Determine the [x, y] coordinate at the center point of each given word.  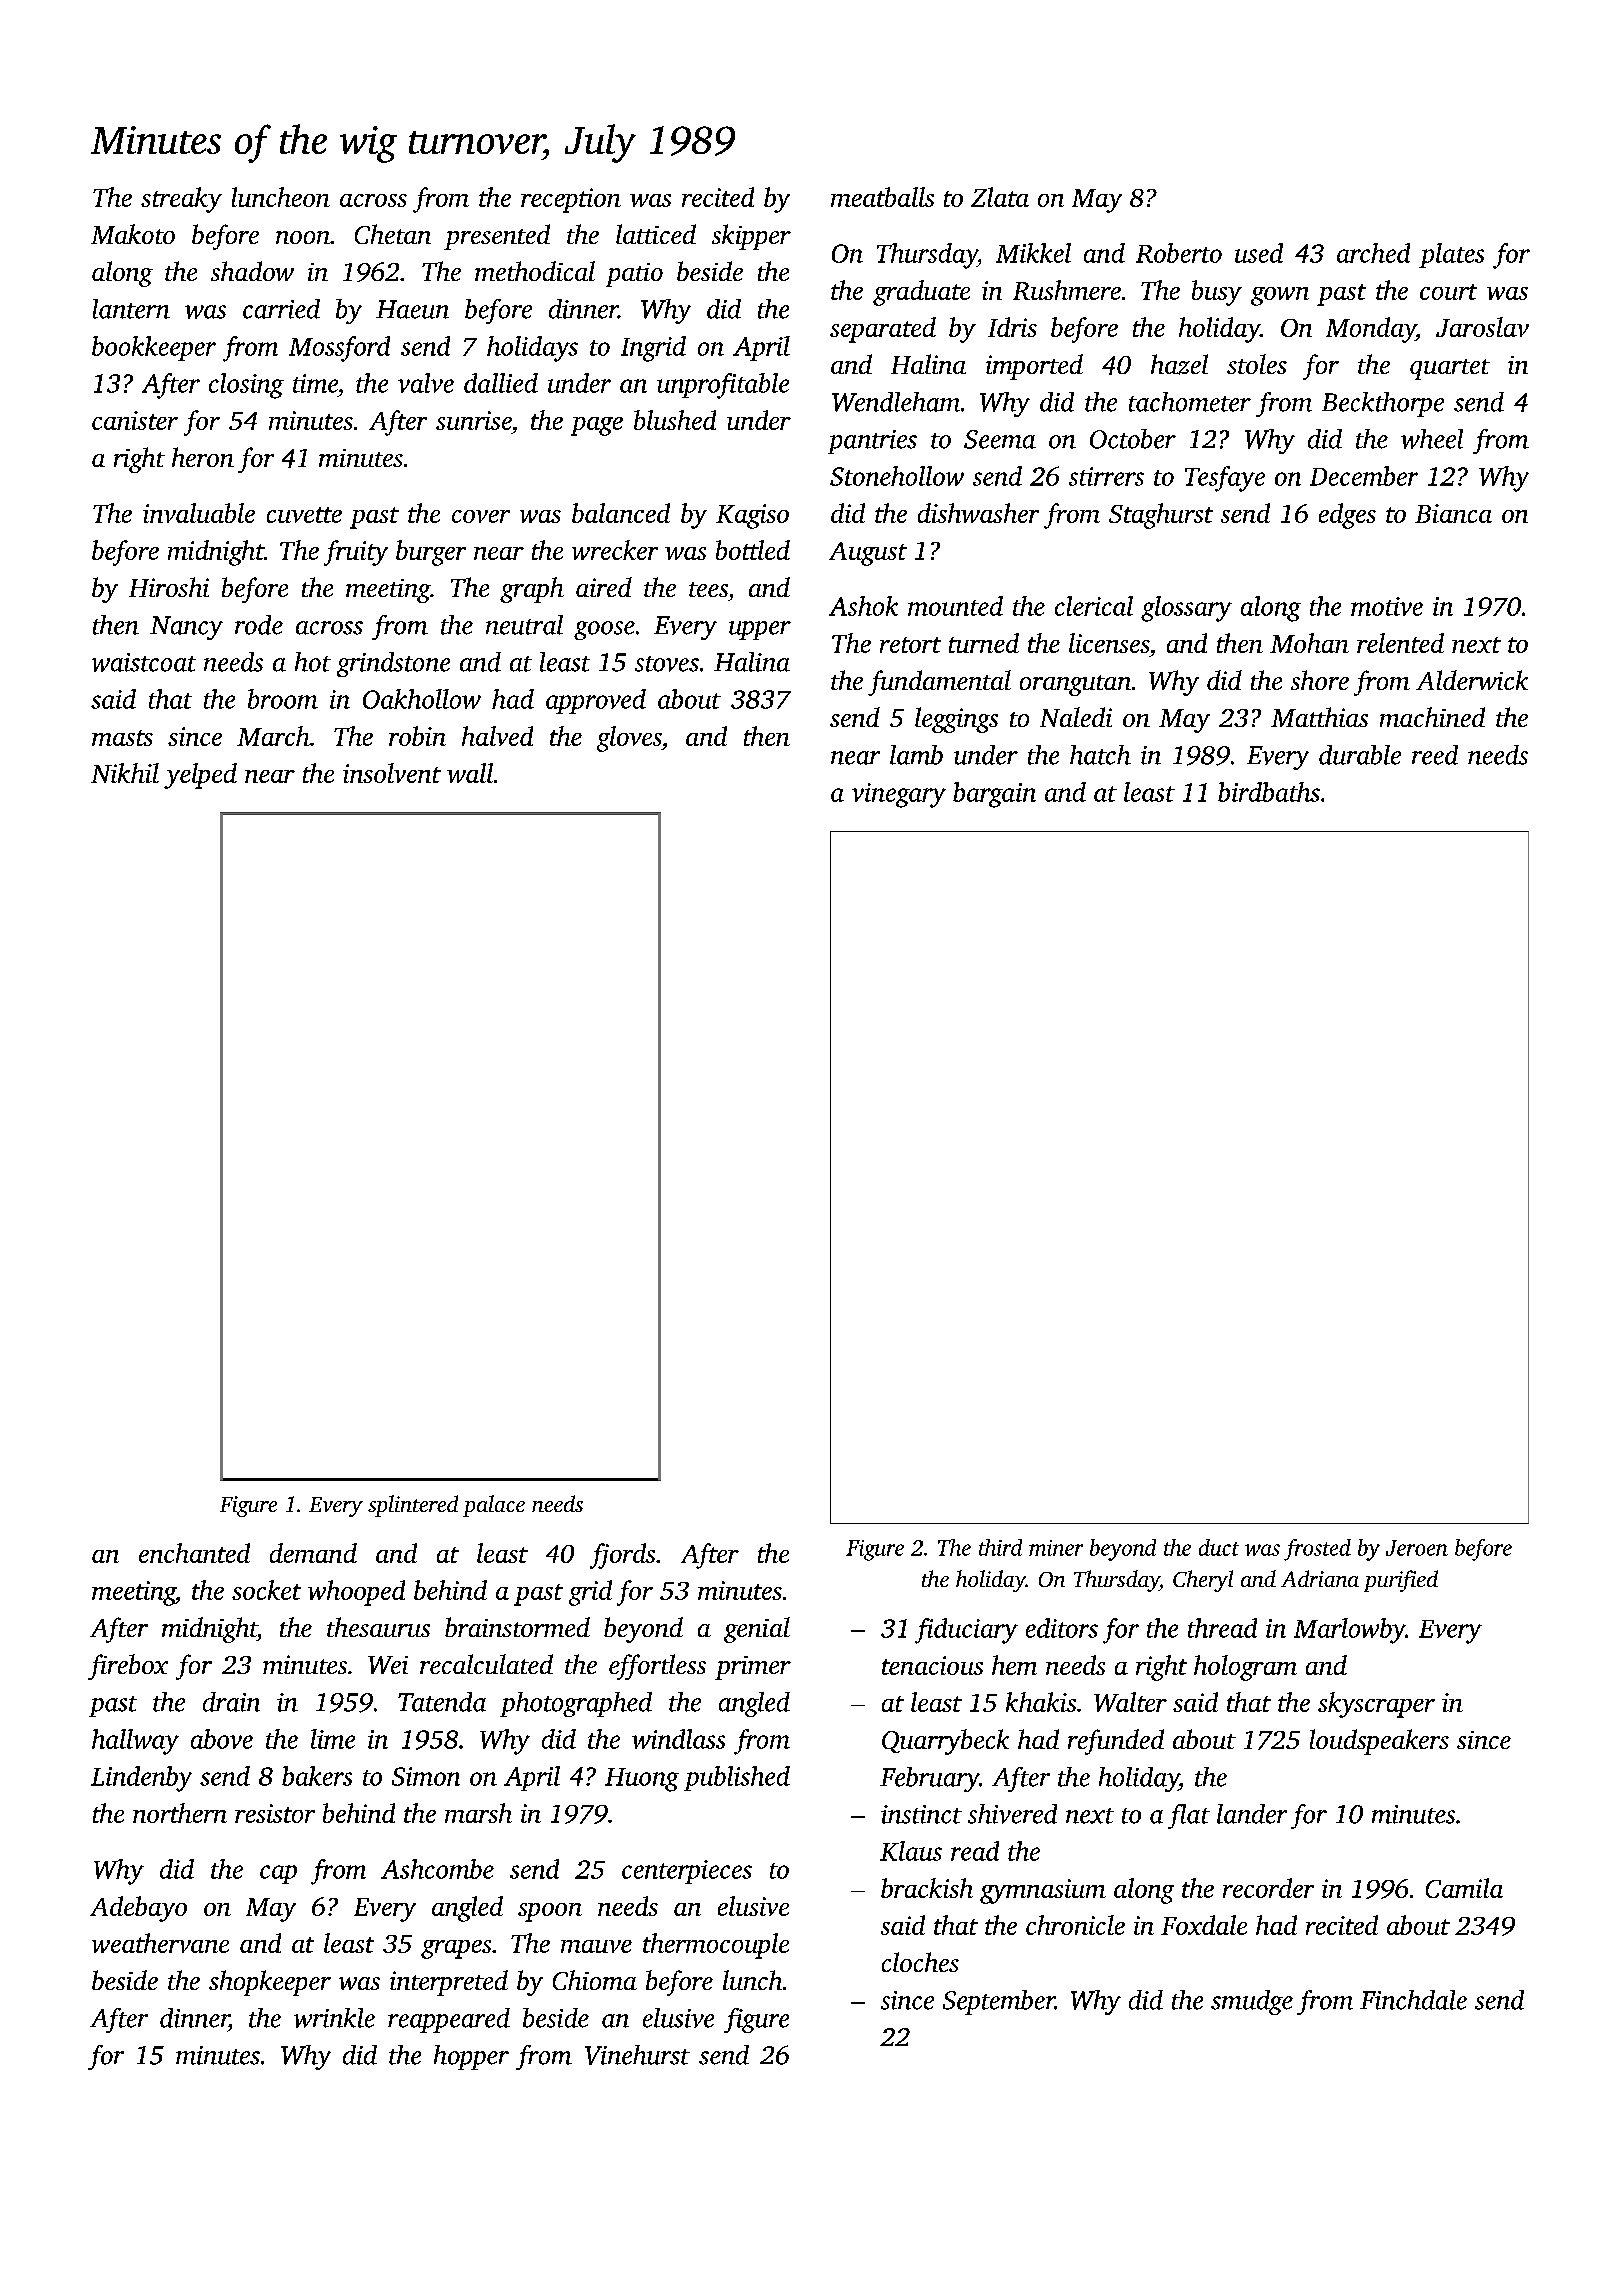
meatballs [882, 197]
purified [1401, 1581]
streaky [181, 200]
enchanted [194, 1553]
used [1259, 253]
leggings [956, 720]
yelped [200, 776]
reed [1435, 755]
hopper [471, 2057]
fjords [622, 1556]
